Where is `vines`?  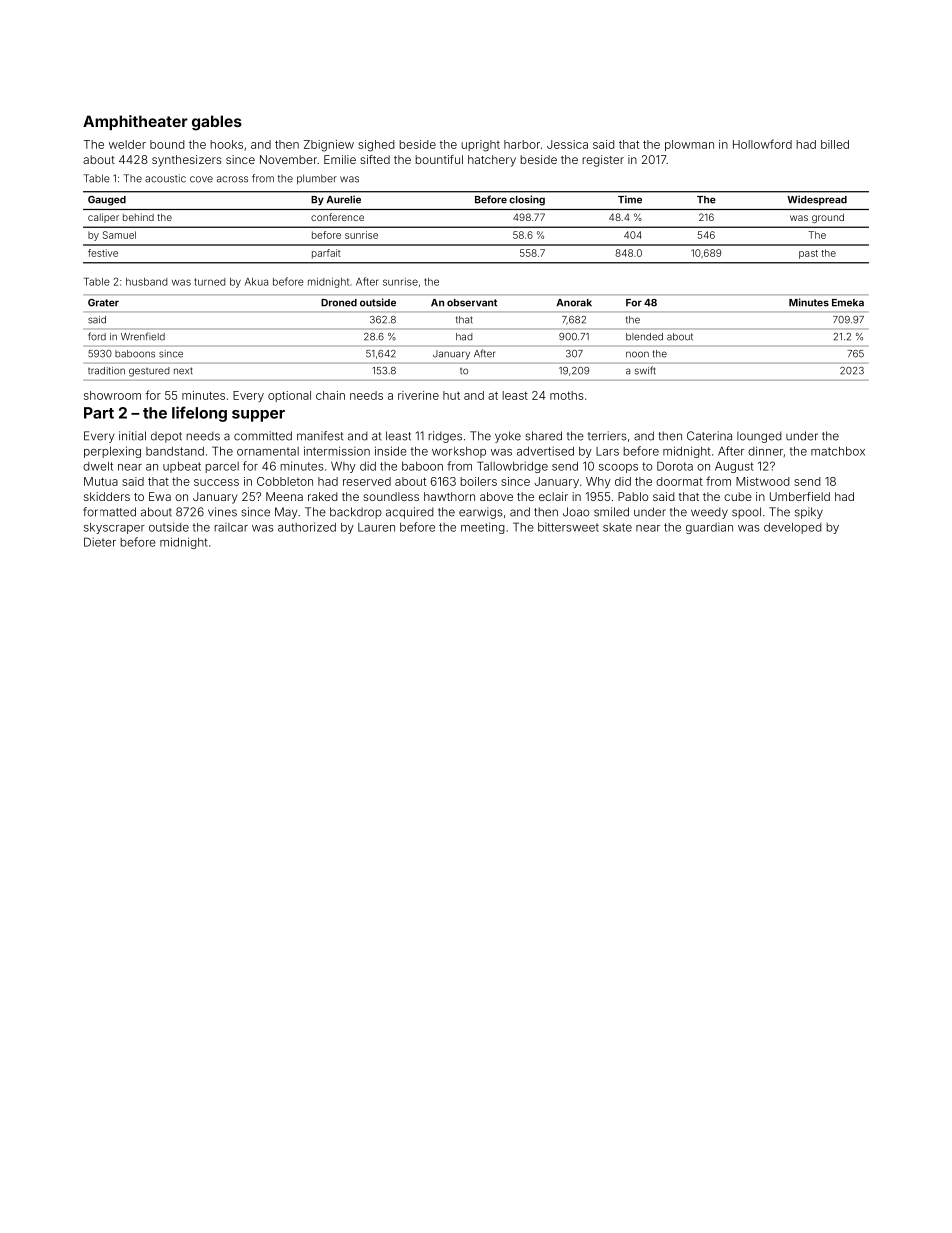 vines is located at coordinates (222, 512).
